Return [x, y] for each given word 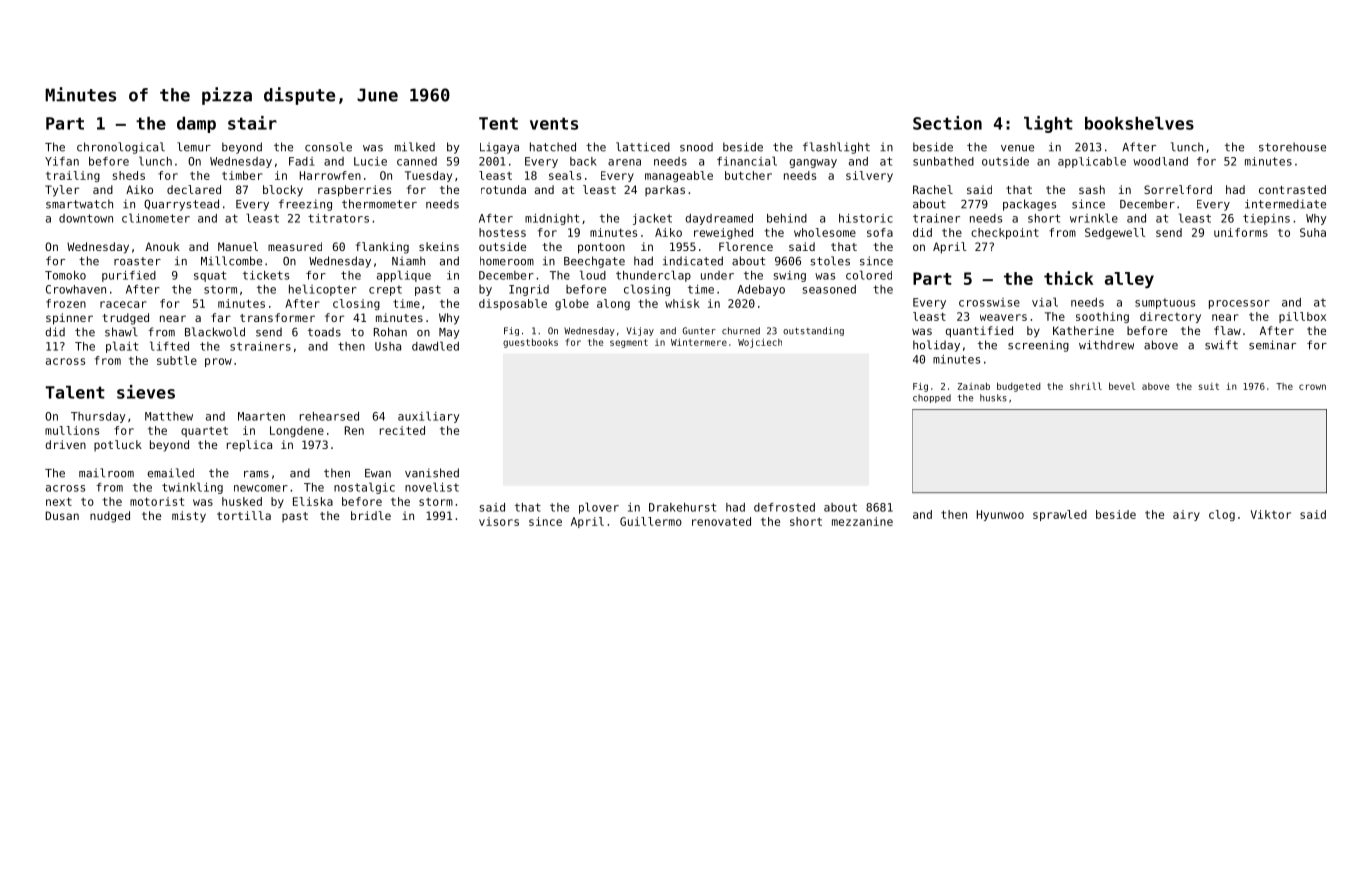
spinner [69, 319]
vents [554, 123]
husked [242, 501]
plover [599, 508]
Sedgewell [1115, 233]
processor [1239, 304]
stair [252, 123]
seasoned [829, 289]
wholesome [825, 232]
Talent [75, 392]
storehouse [1292, 147]
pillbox [1302, 317]
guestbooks [530, 343]
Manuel [238, 246]
